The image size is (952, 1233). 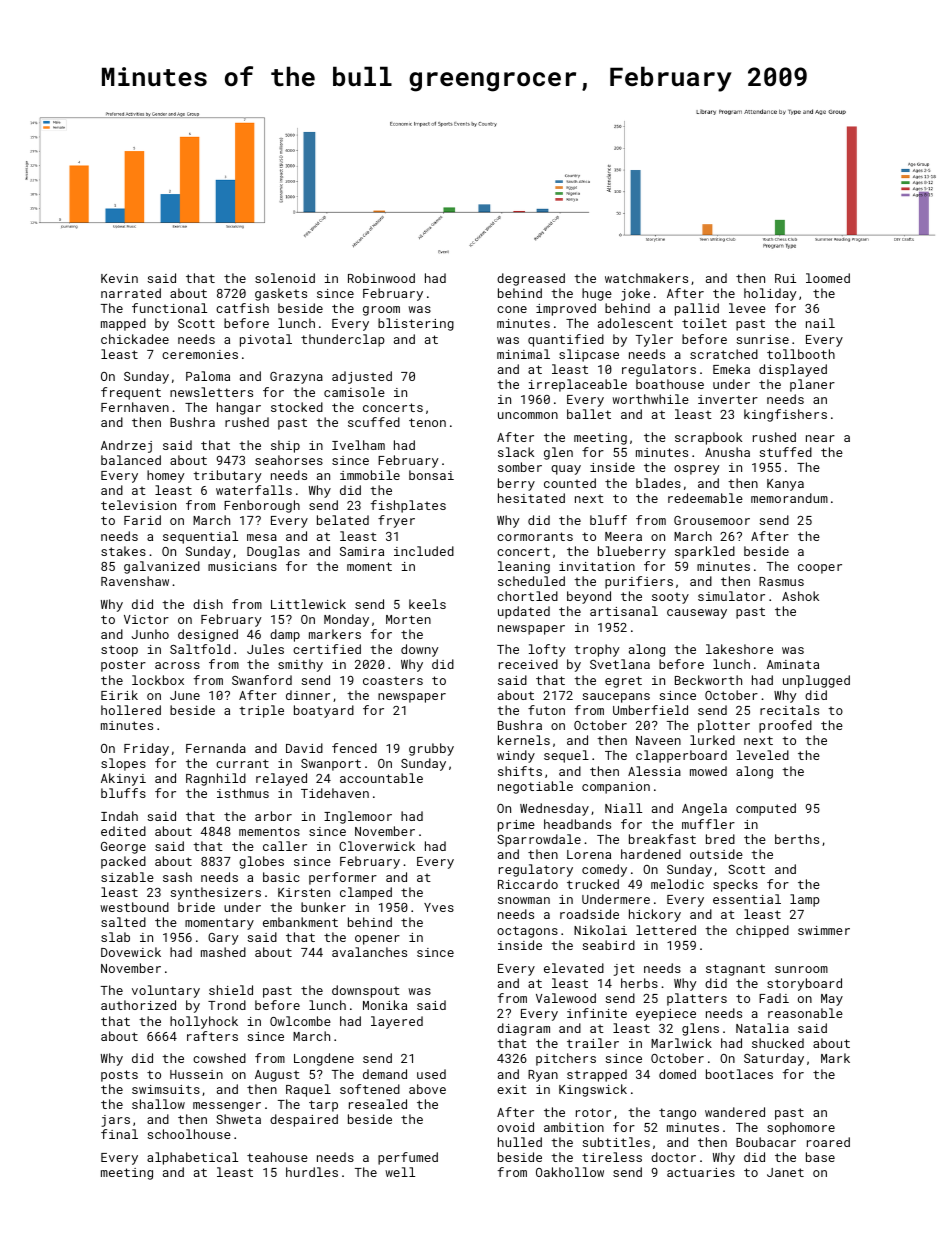 I want to click on computed, so click(x=766, y=809).
